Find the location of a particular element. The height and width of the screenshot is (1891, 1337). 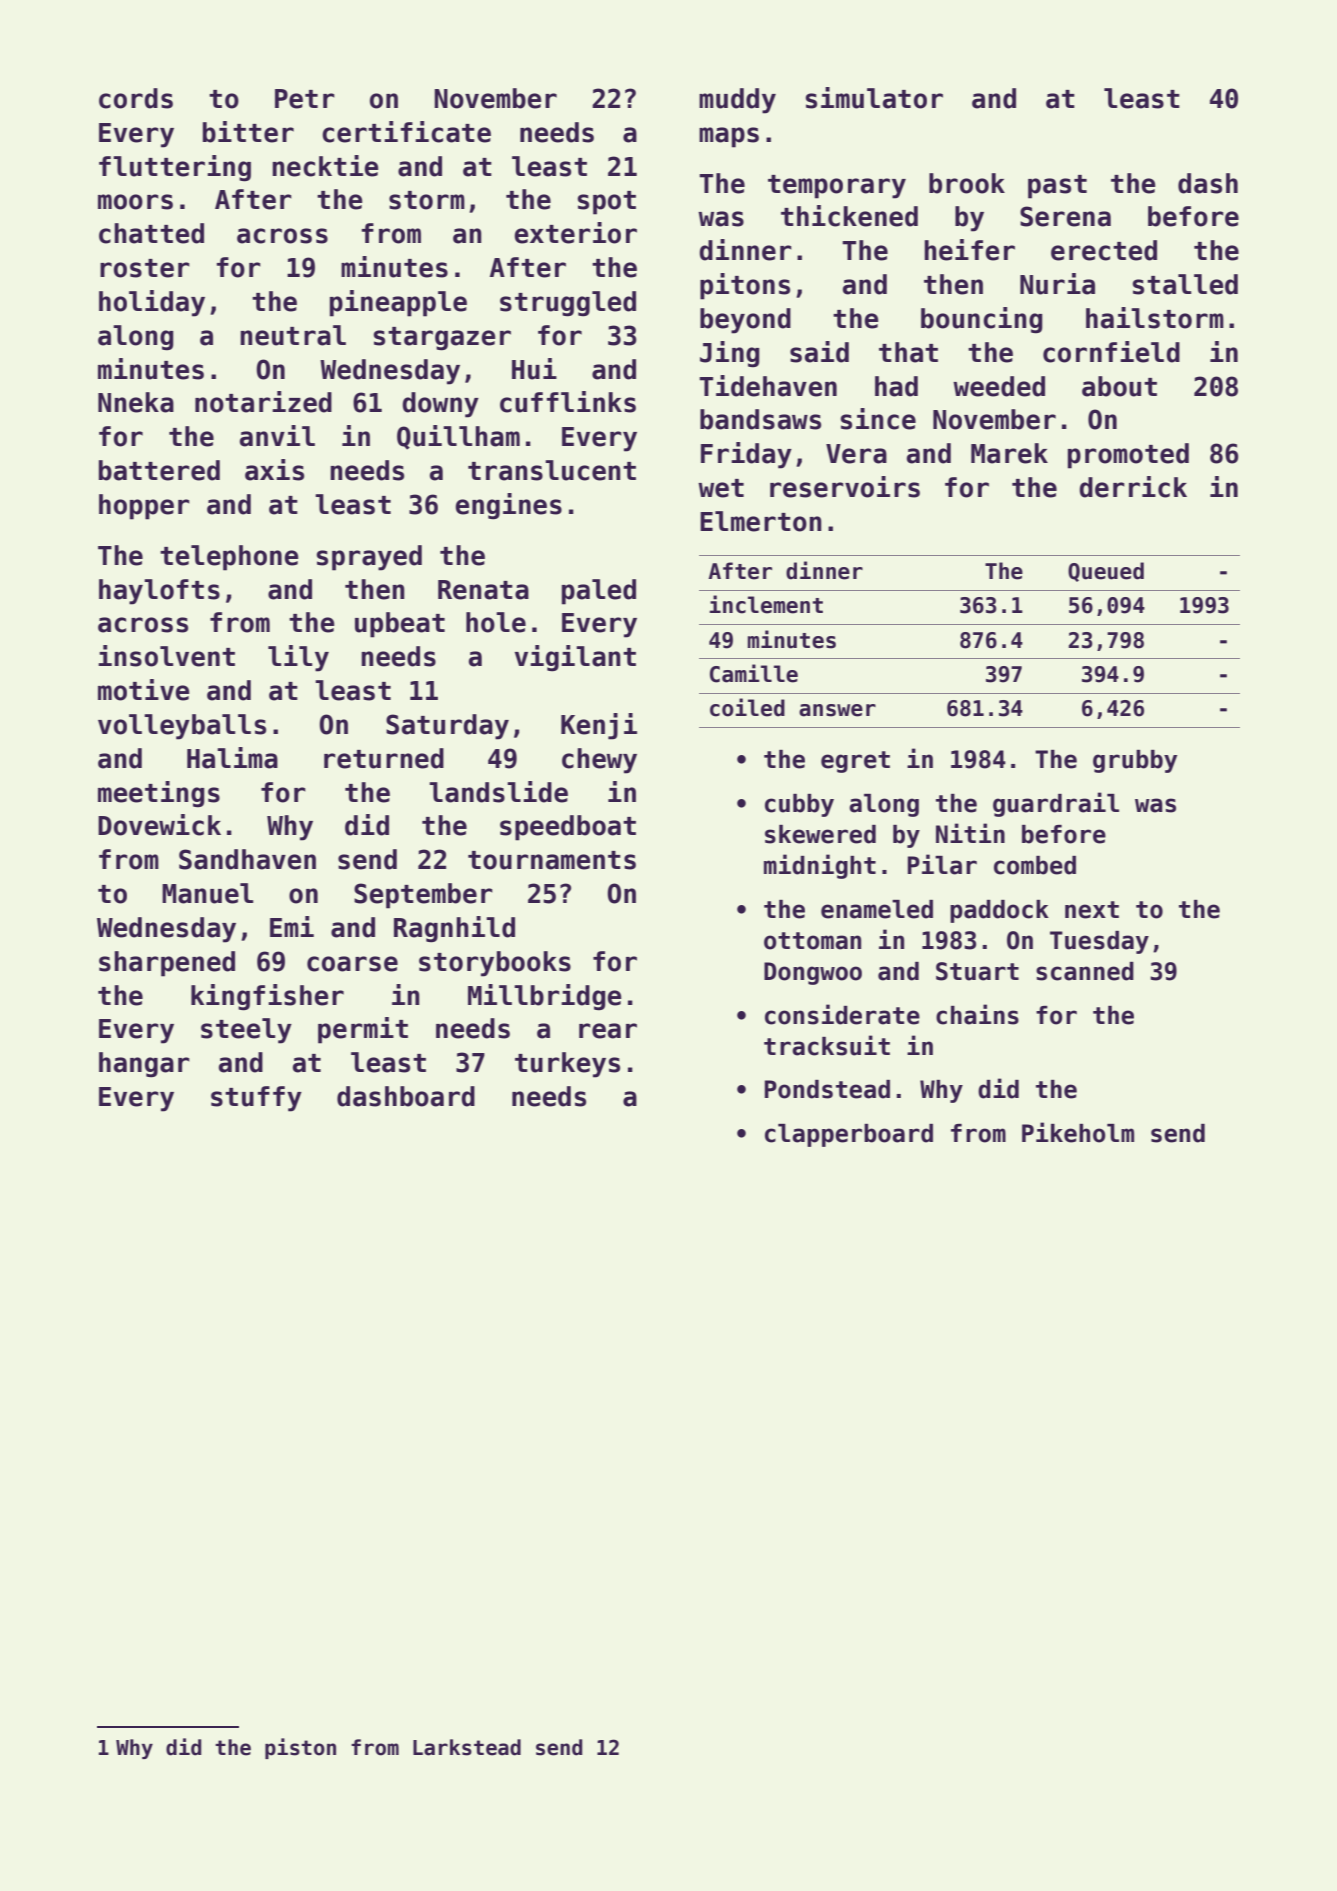

simulator is located at coordinates (874, 98).
